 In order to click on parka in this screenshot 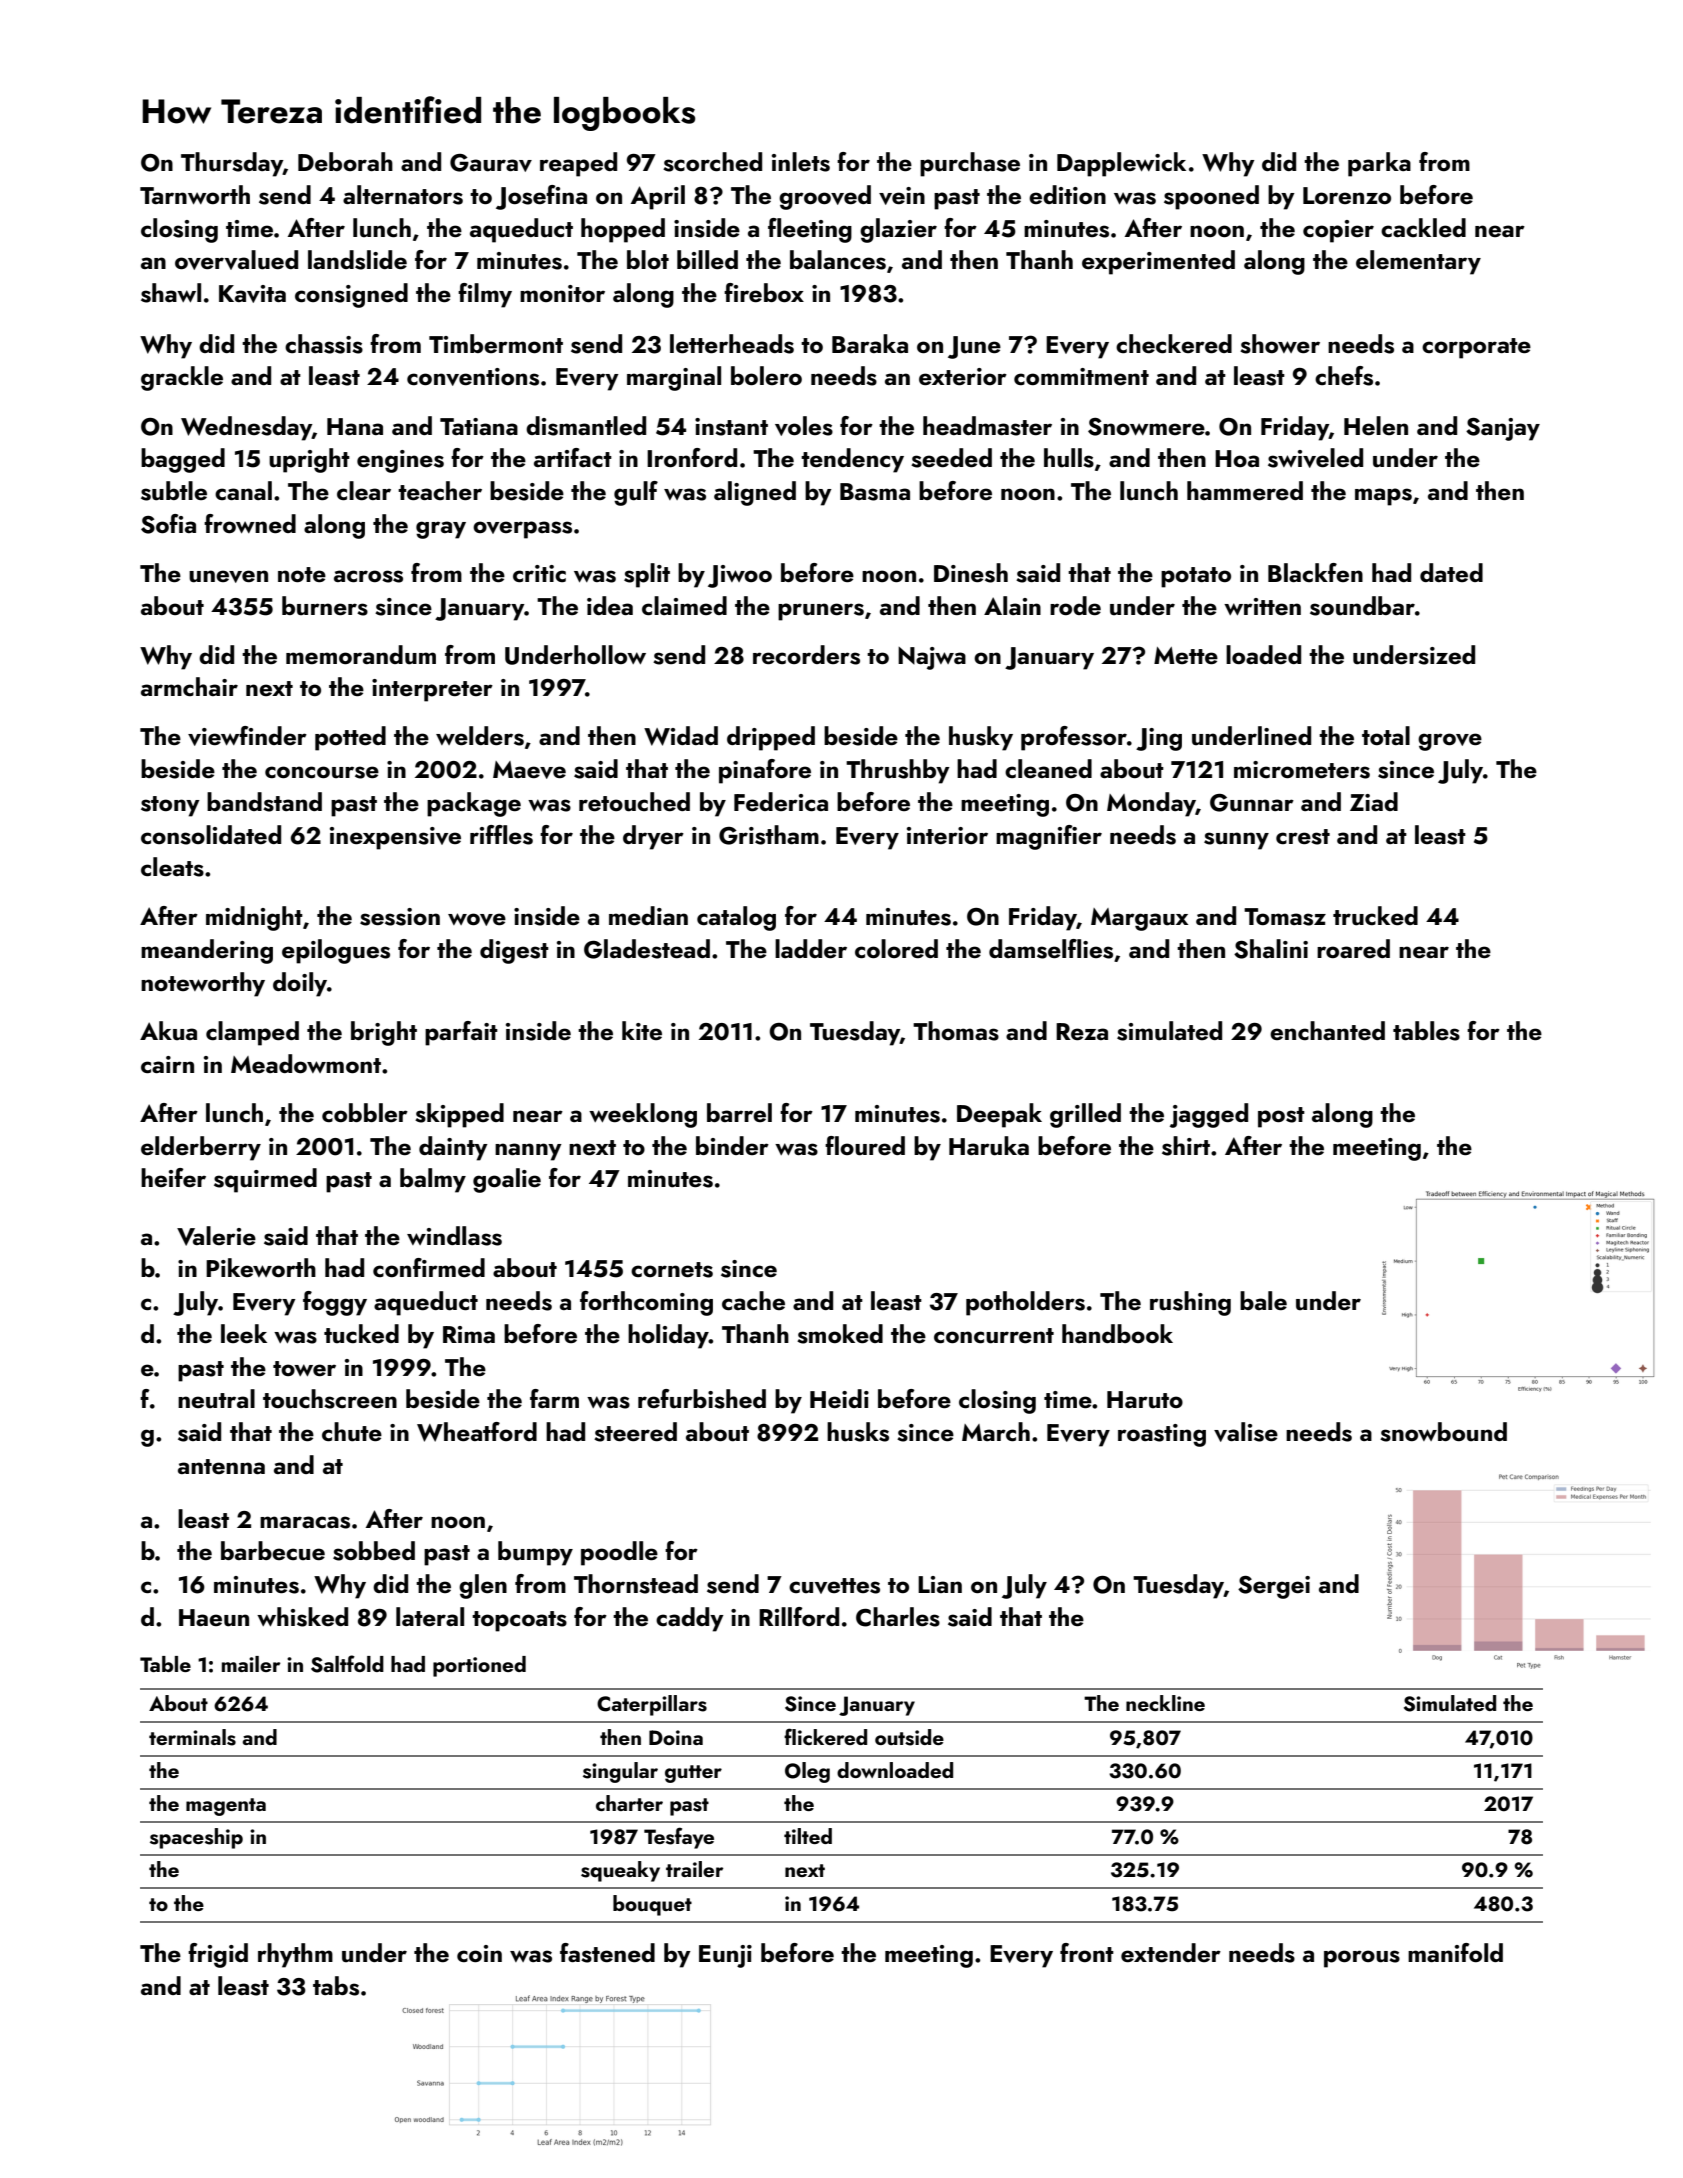, I will do `click(1379, 164)`.
